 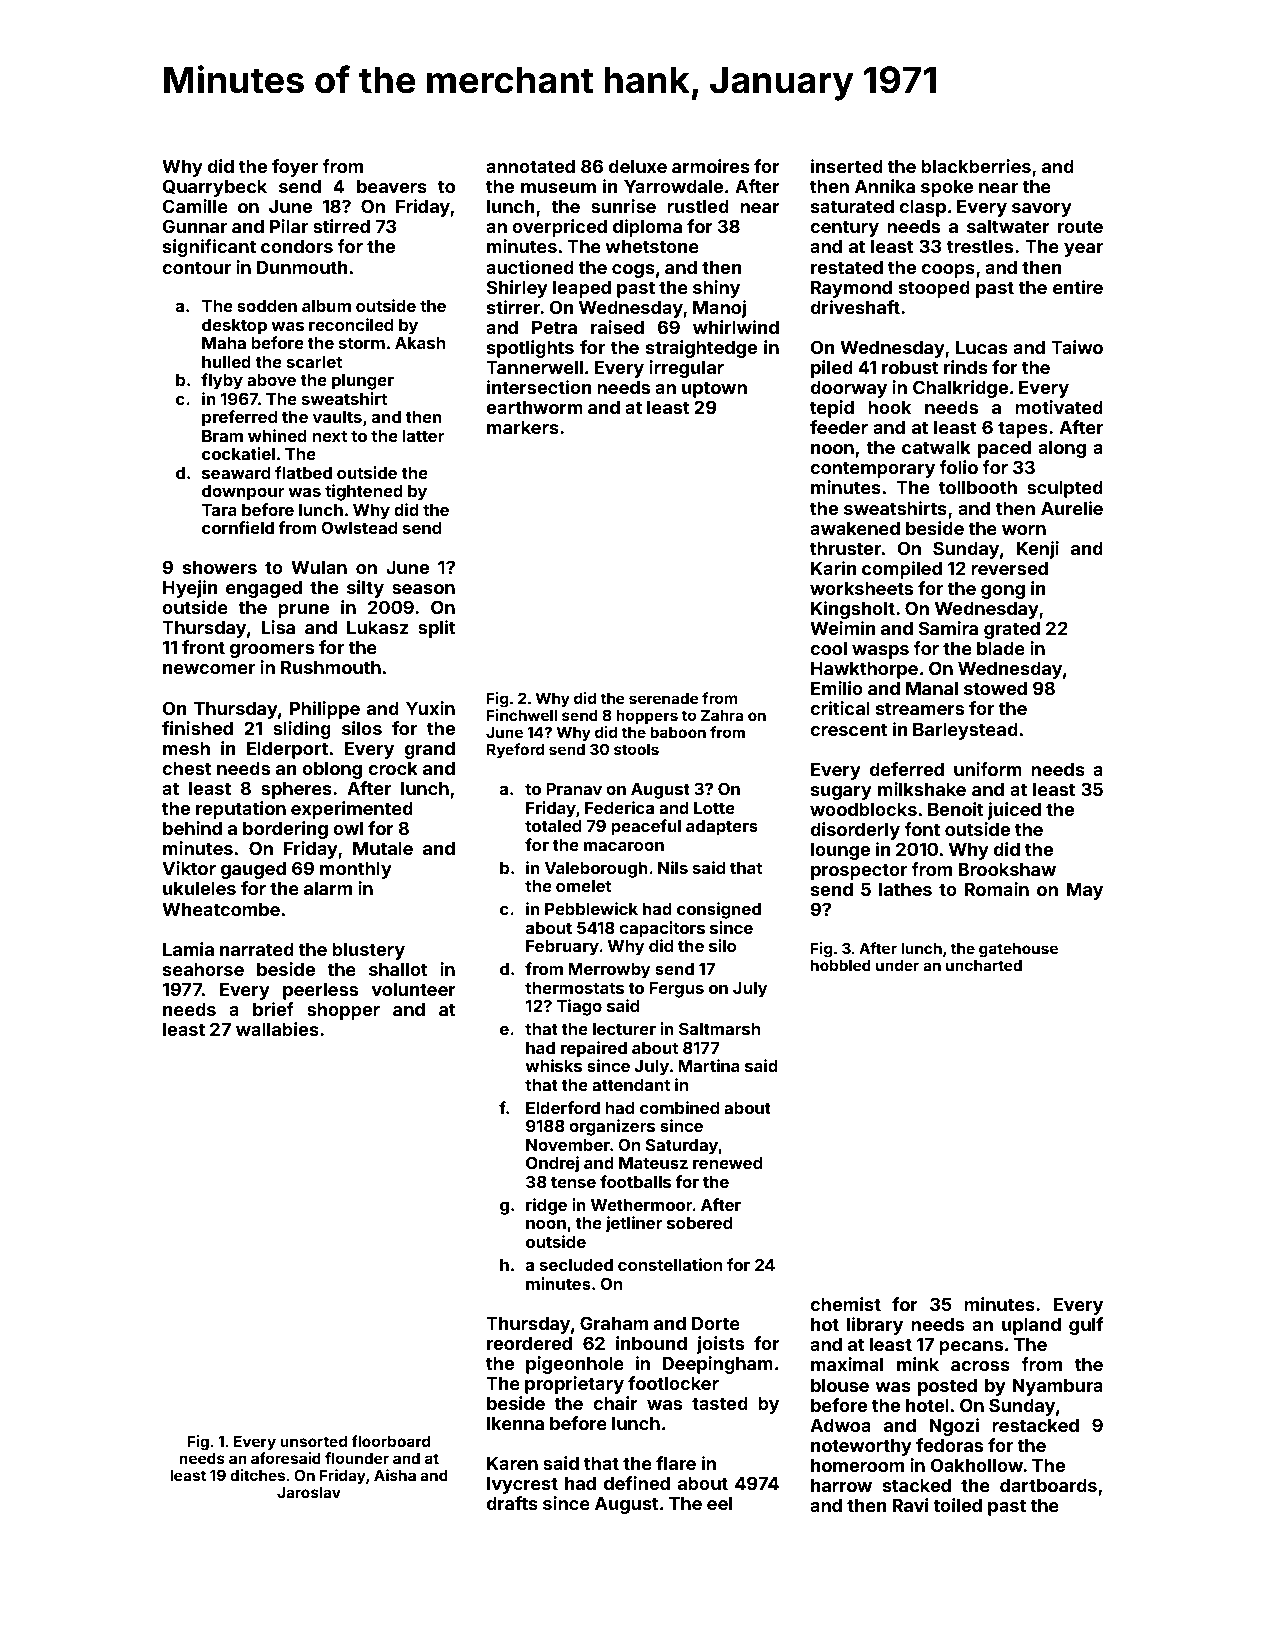 I want to click on annotated, so click(x=530, y=166).
